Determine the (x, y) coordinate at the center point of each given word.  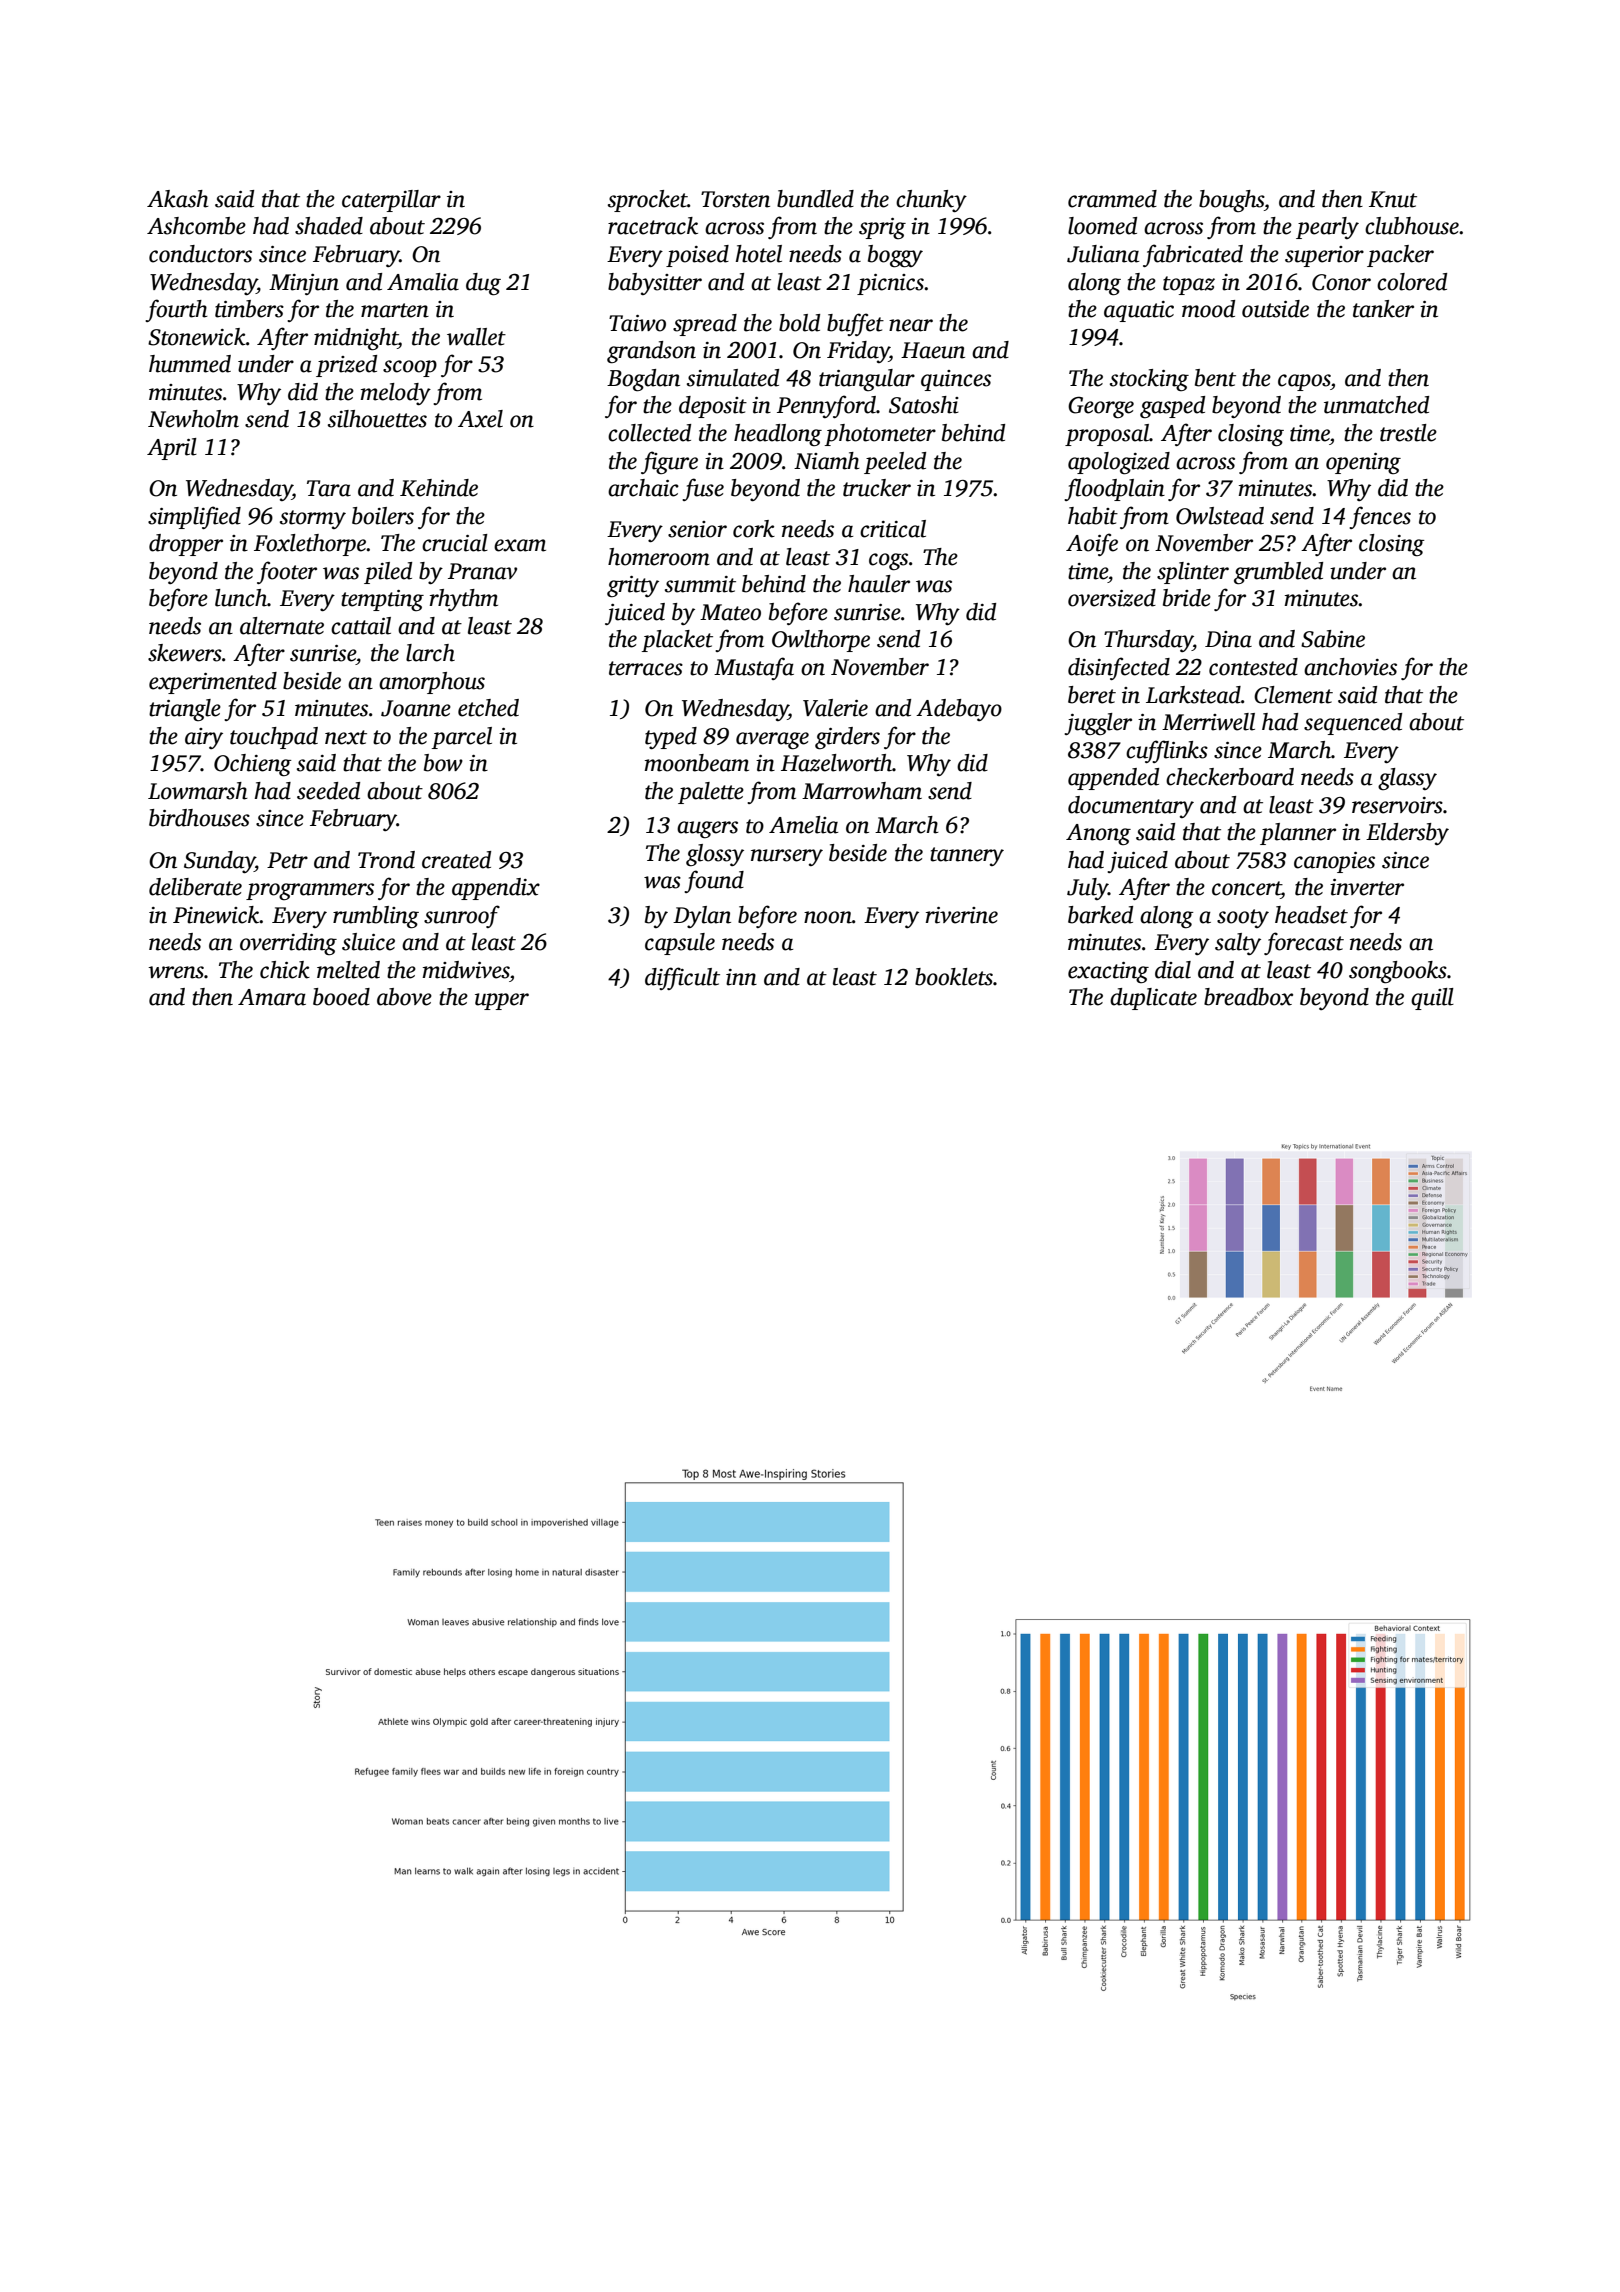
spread (705, 325)
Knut (1393, 199)
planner (1298, 834)
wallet (476, 337)
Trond (386, 860)
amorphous (432, 683)
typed (671, 738)
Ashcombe (196, 226)
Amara (272, 997)
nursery (787, 857)
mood (1208, 309)
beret (1092, 695)
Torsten (735, 199)
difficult (682, 978)
